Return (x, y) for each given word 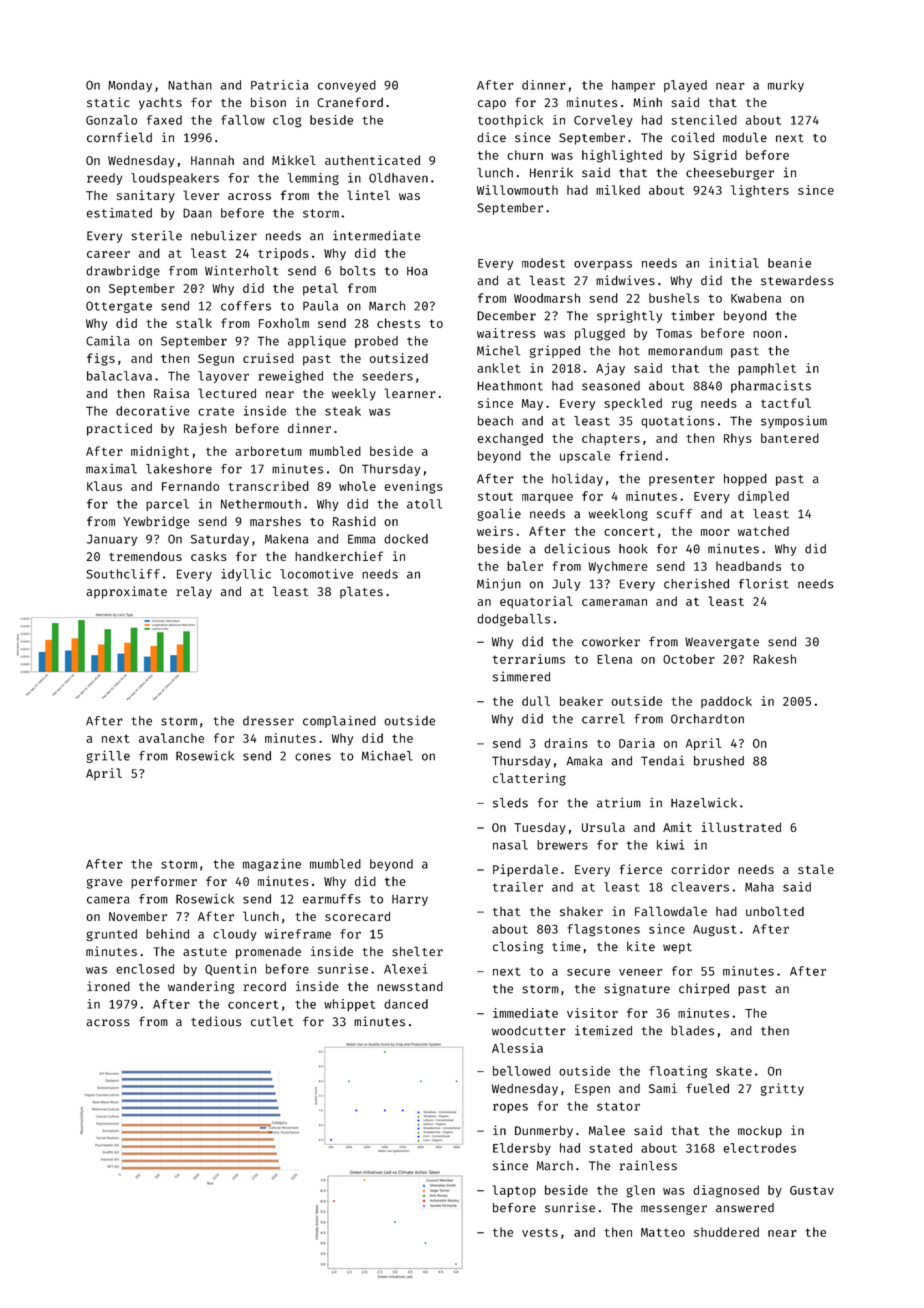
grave (105, 884)
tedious (216, 1021)
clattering (529, 779)
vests (540, 1232)
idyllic (246, 575)
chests (398, 323)
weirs (495, 531)
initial (734, 263)
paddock (726, 702)
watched (763, 531)
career (108, 254)
